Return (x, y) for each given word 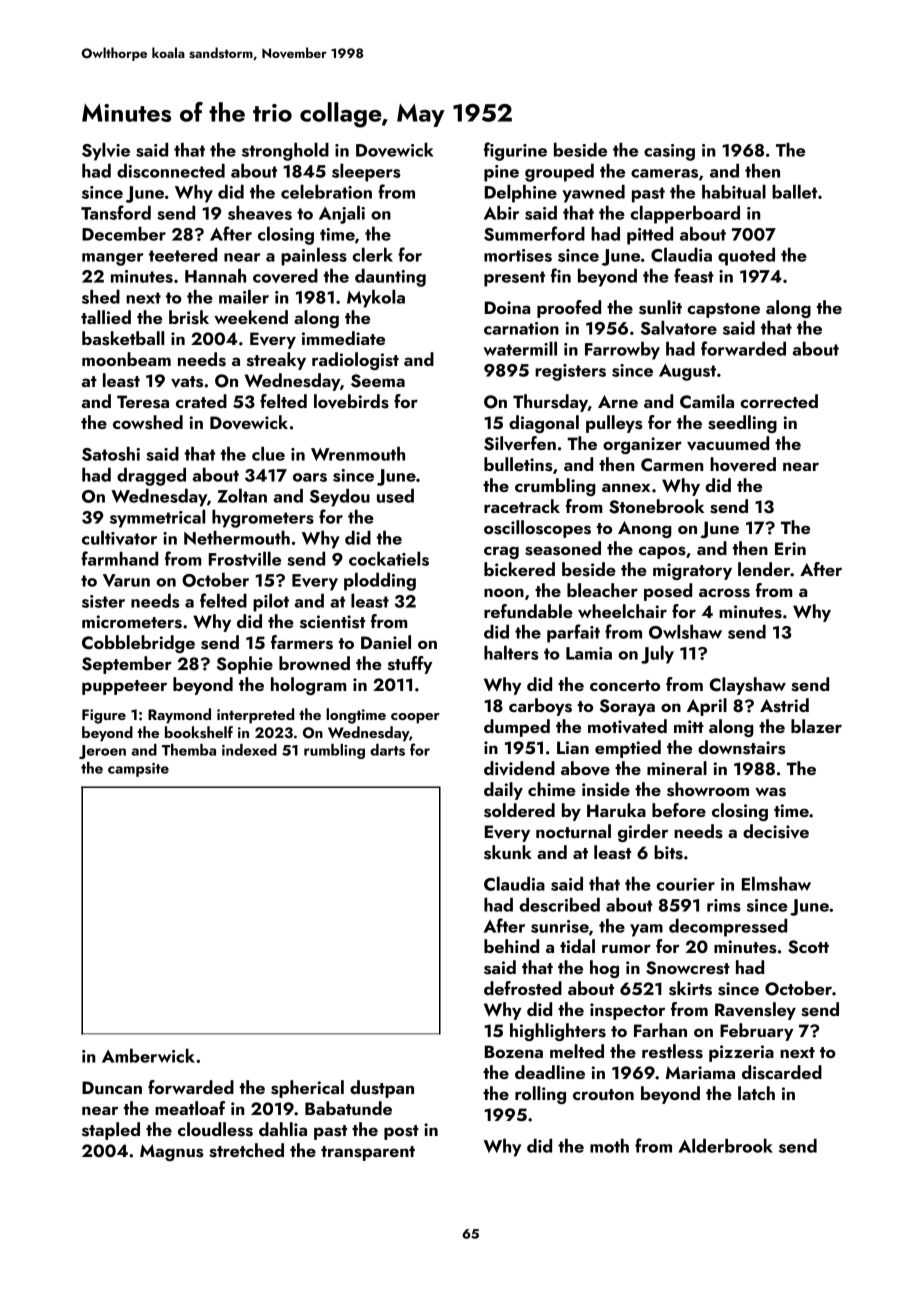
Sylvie (106, 151)
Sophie (245, 665)
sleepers (366, 172)
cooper (415, 718)
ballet (794, 191)
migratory (692, 571)
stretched (246, 1150)
